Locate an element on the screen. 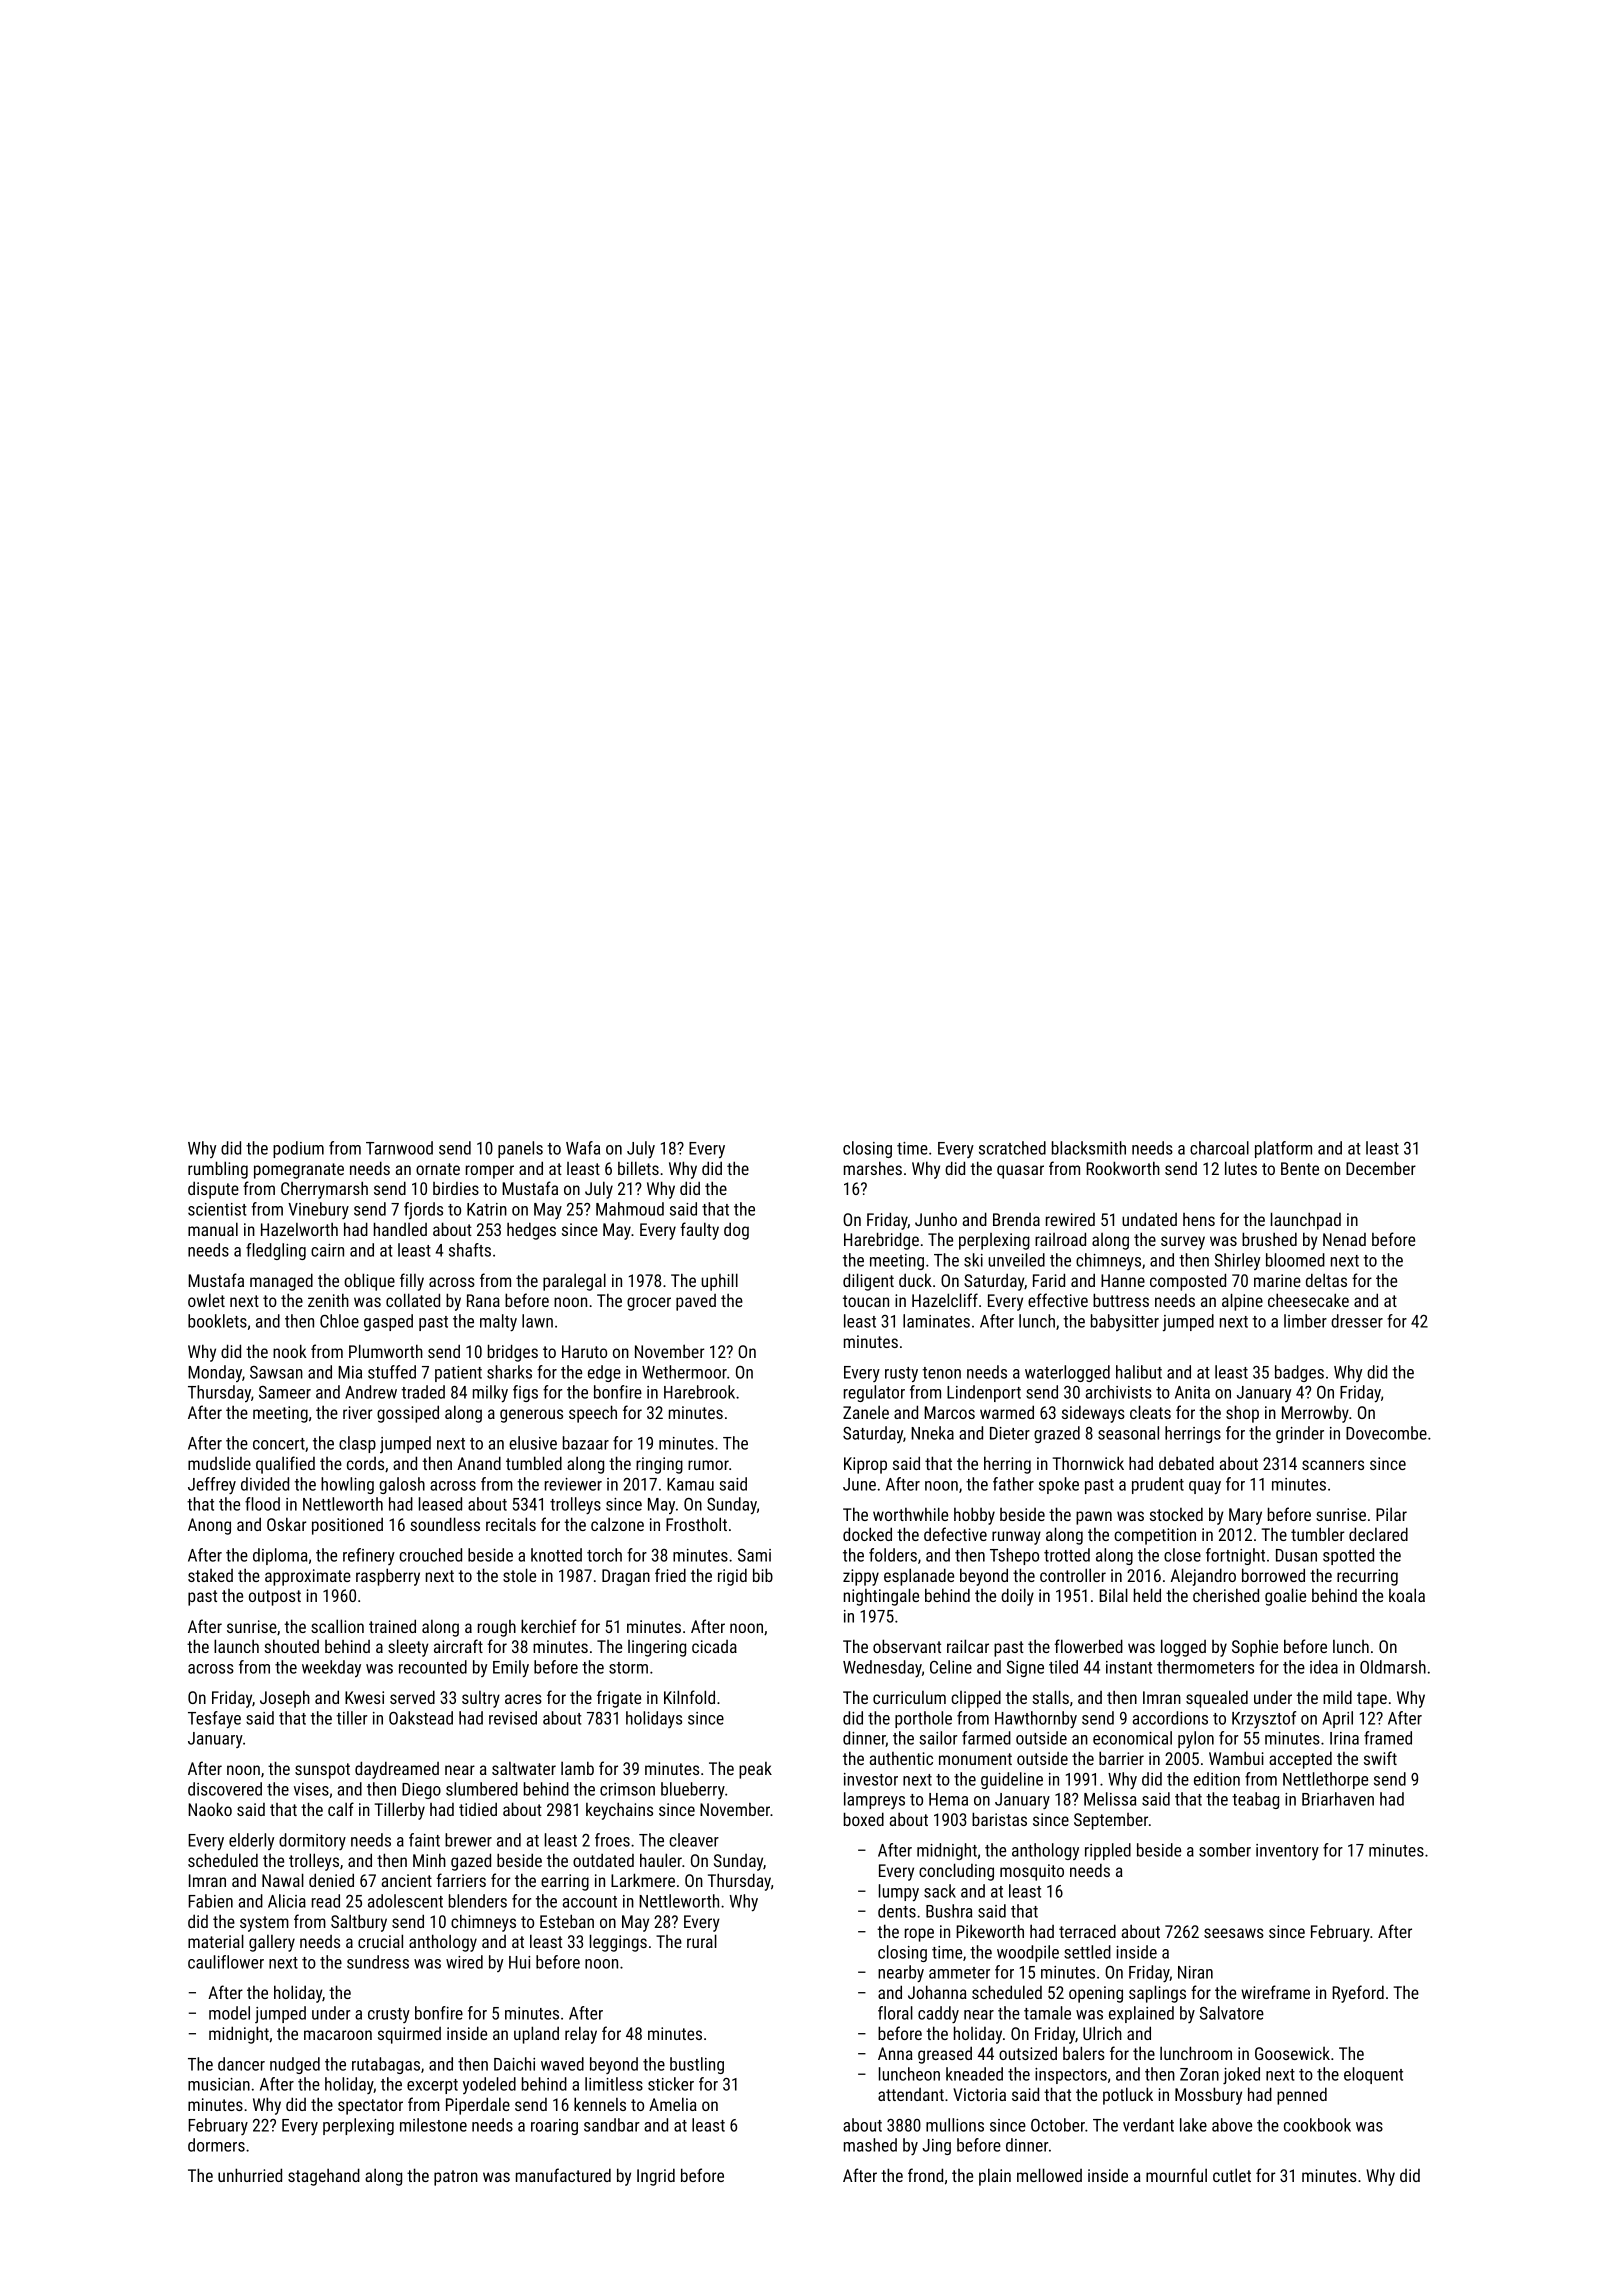 The height and width of the screenshot is (2292, 1620). podium is located at coordinates (298, 1149).
